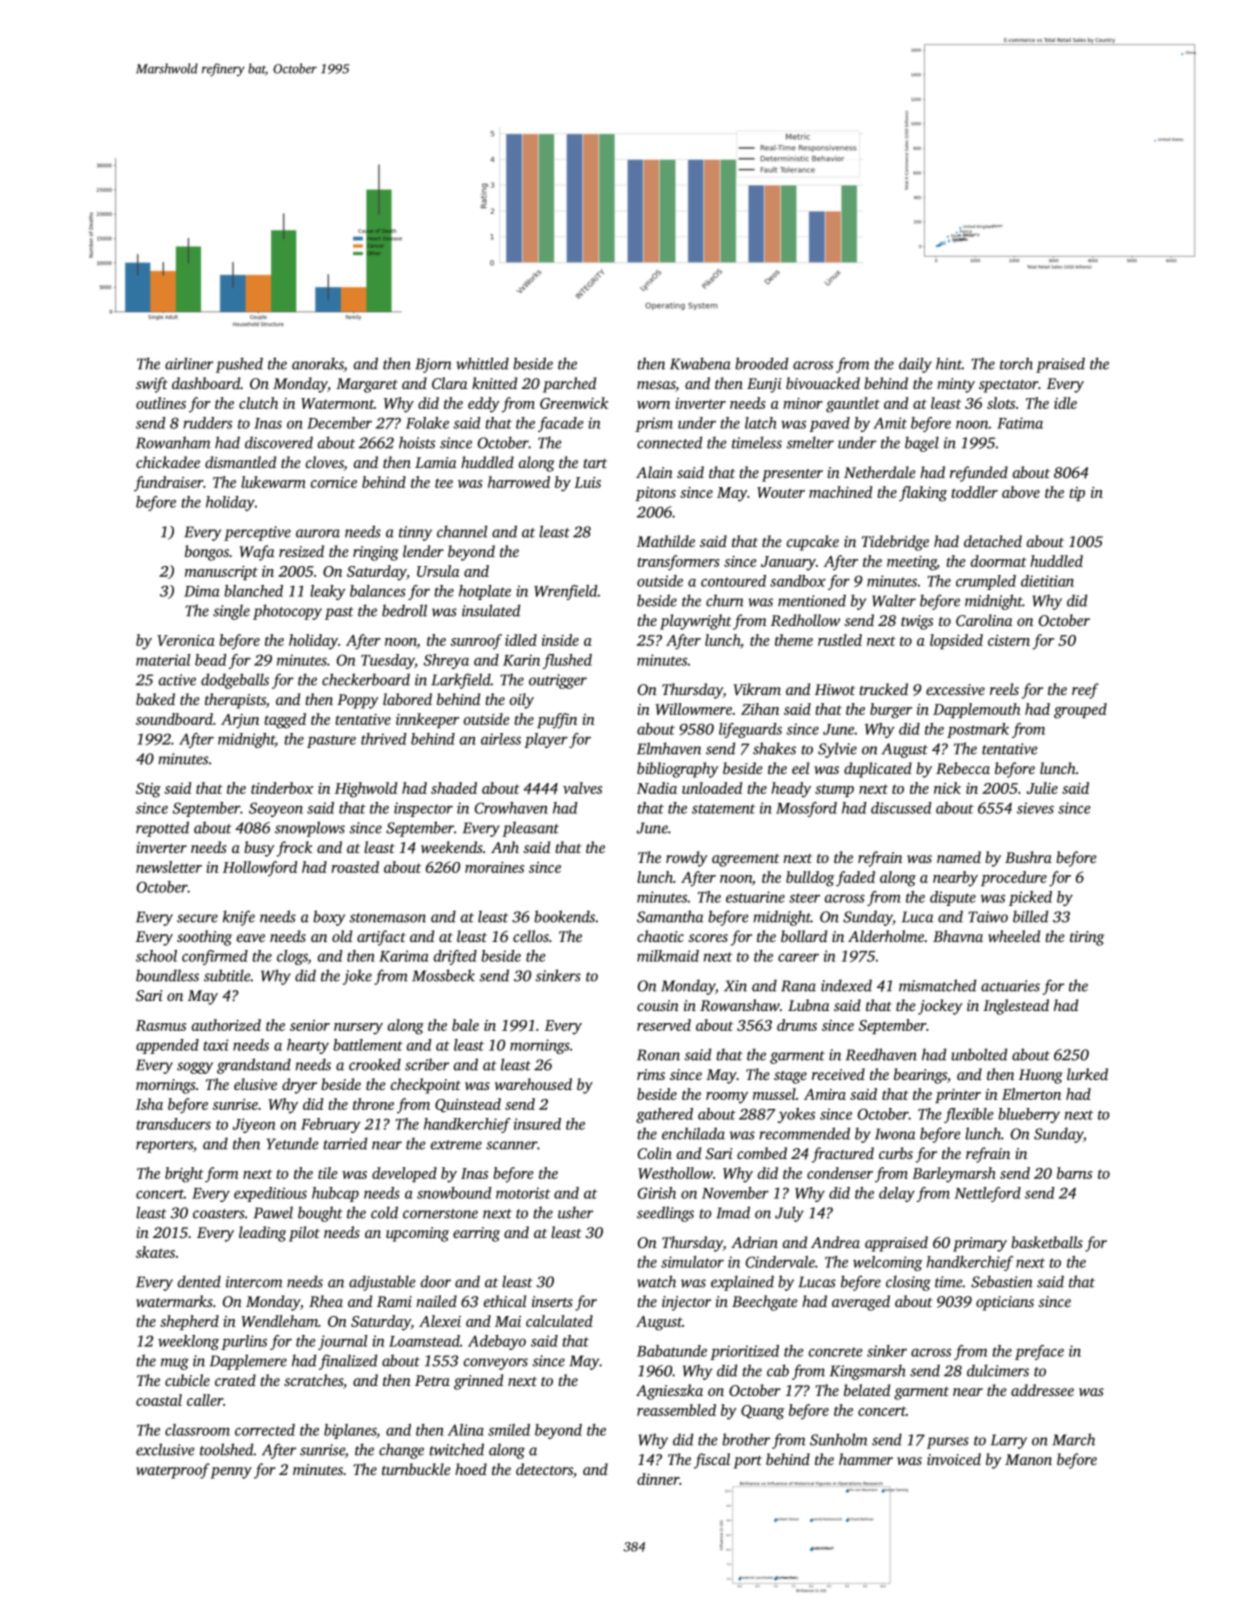 This screenshot has width=1247, height=1614. Describe the element at coordinates (855, 879) in the screenshot. I see `faded` at that location.
